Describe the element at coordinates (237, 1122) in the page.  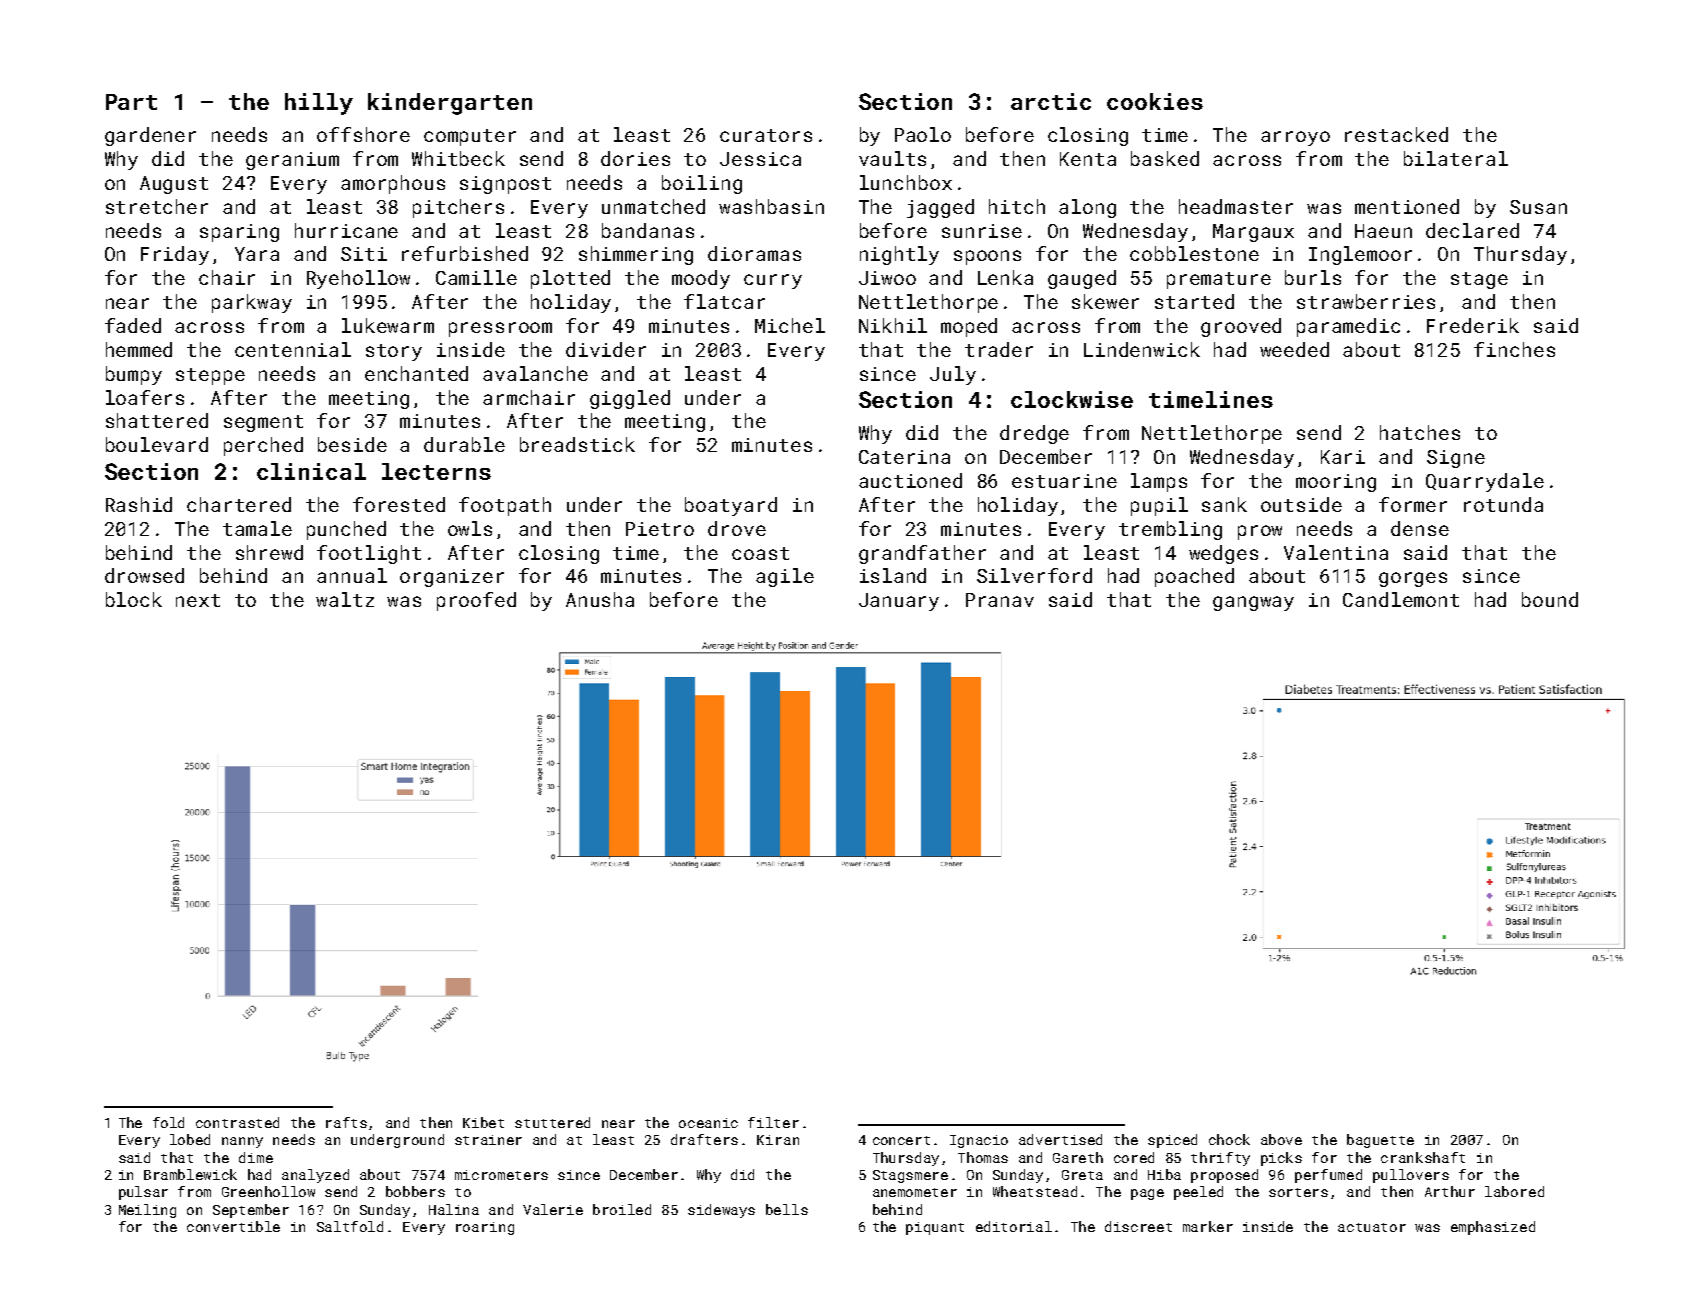
I see `contrasted` at that location.
